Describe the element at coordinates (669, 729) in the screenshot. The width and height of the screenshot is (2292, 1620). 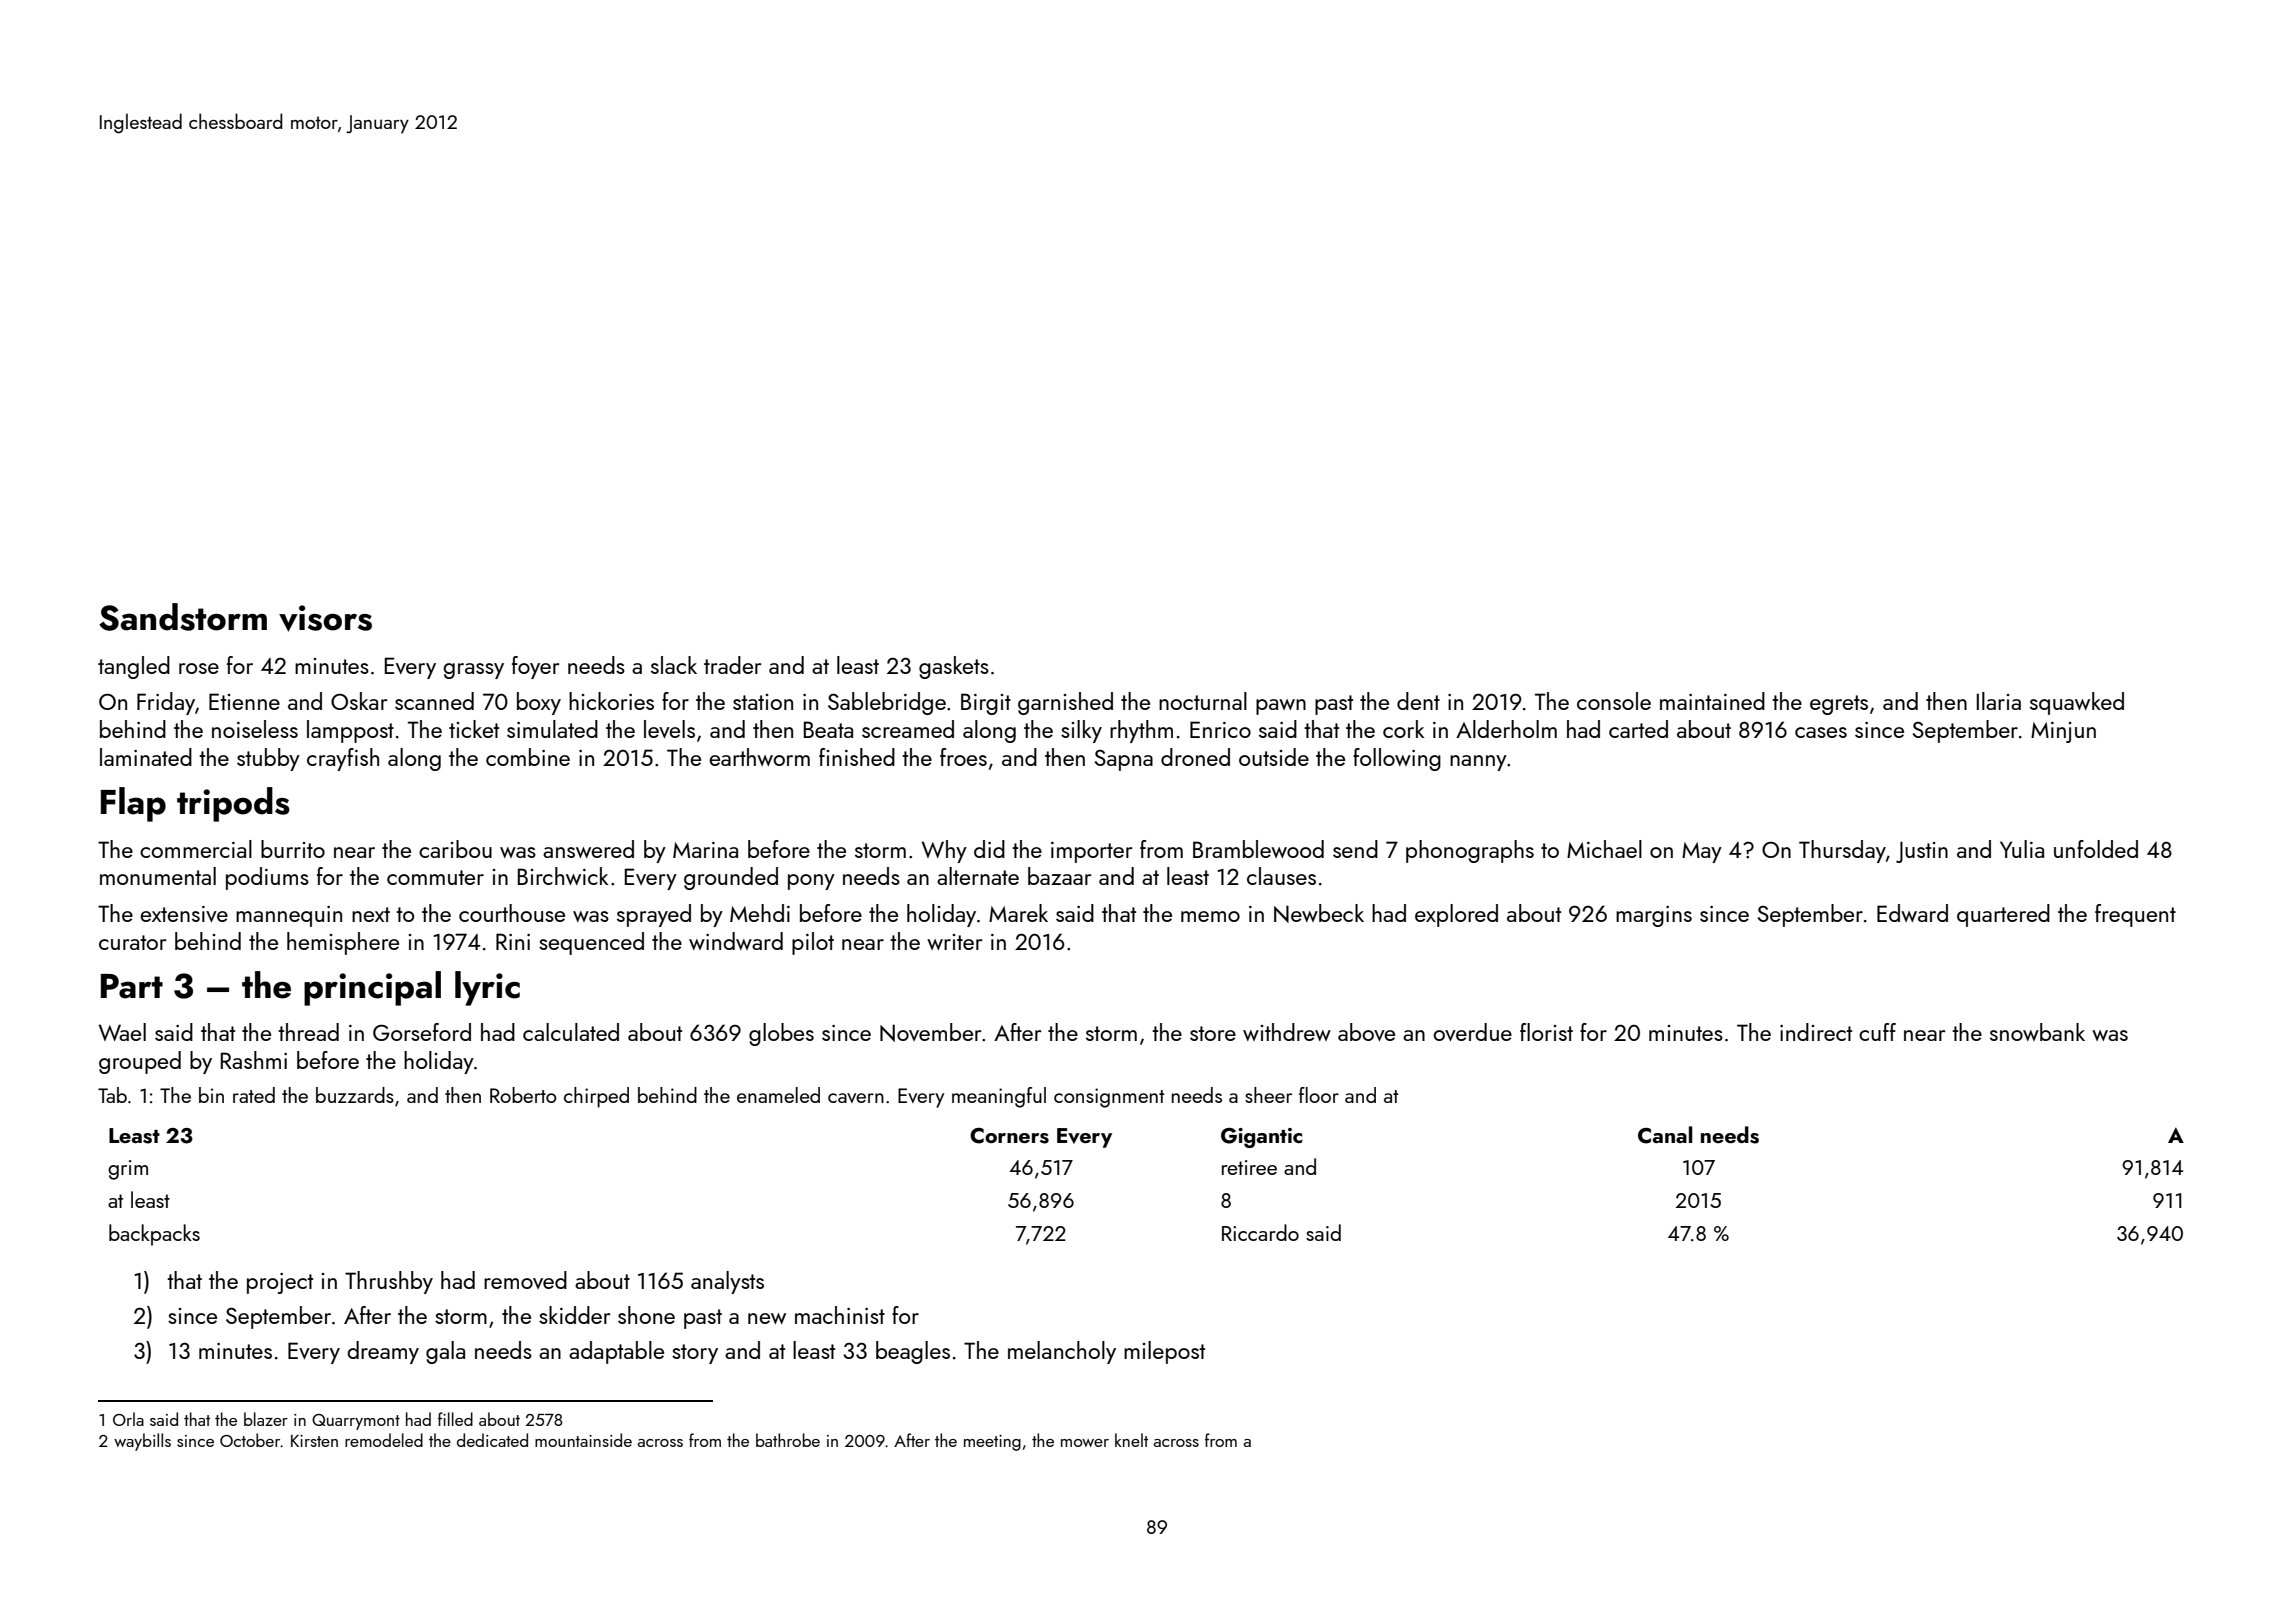
I see `levels` at that location.
